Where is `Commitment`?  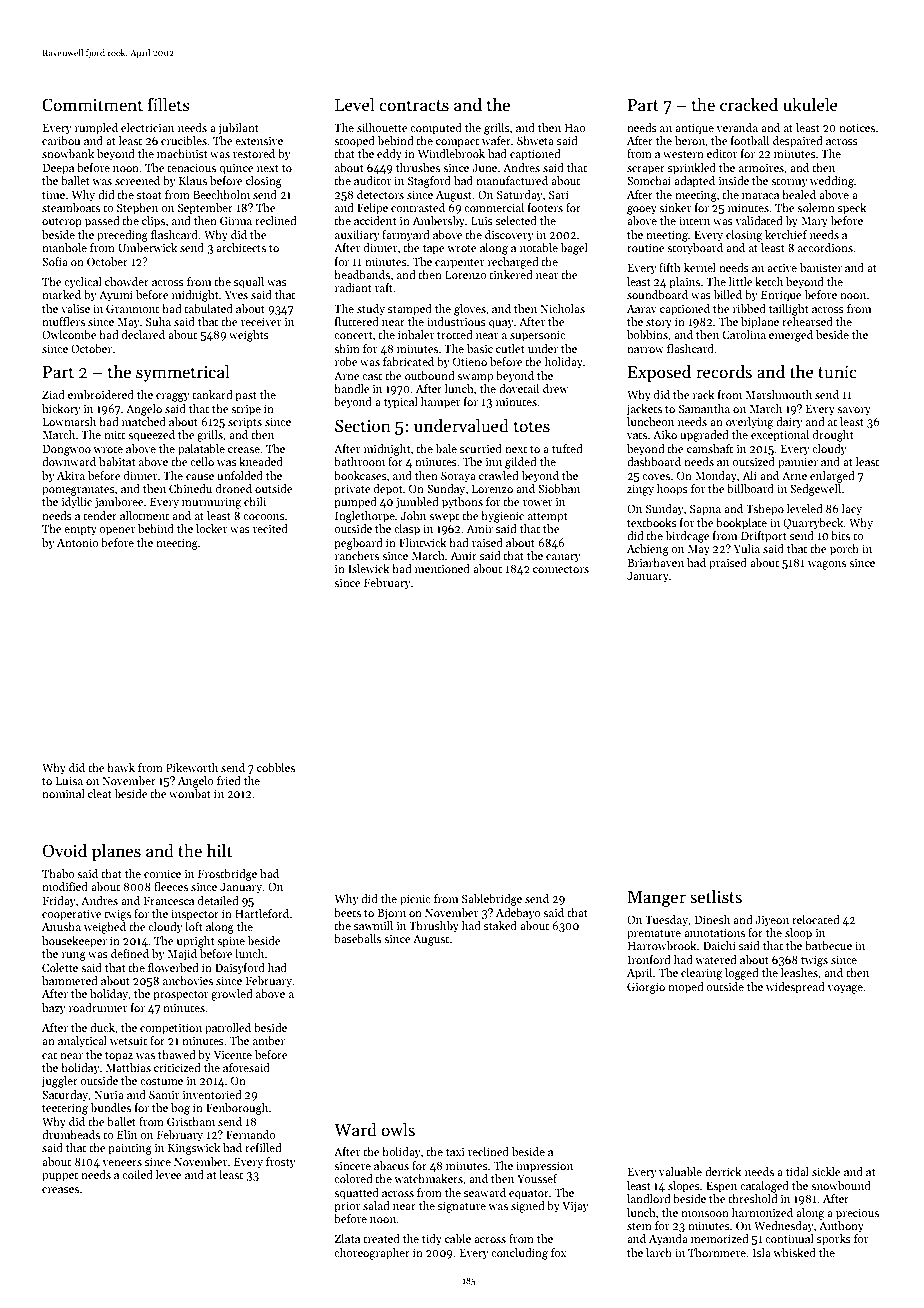 Commitment is located at coordinates (92, 105).
